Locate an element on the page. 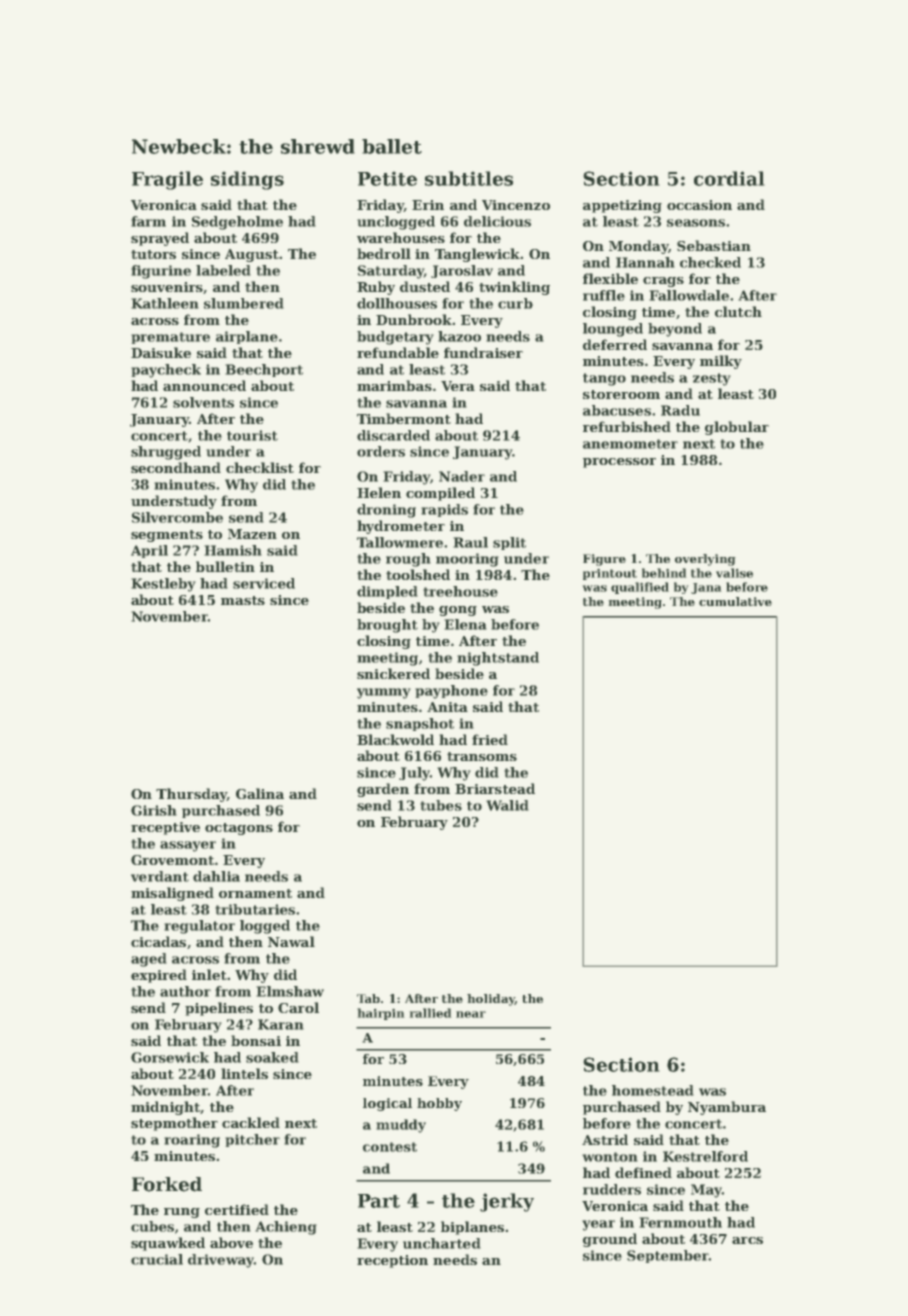  holiday is located at coordinates (491, 1000).
